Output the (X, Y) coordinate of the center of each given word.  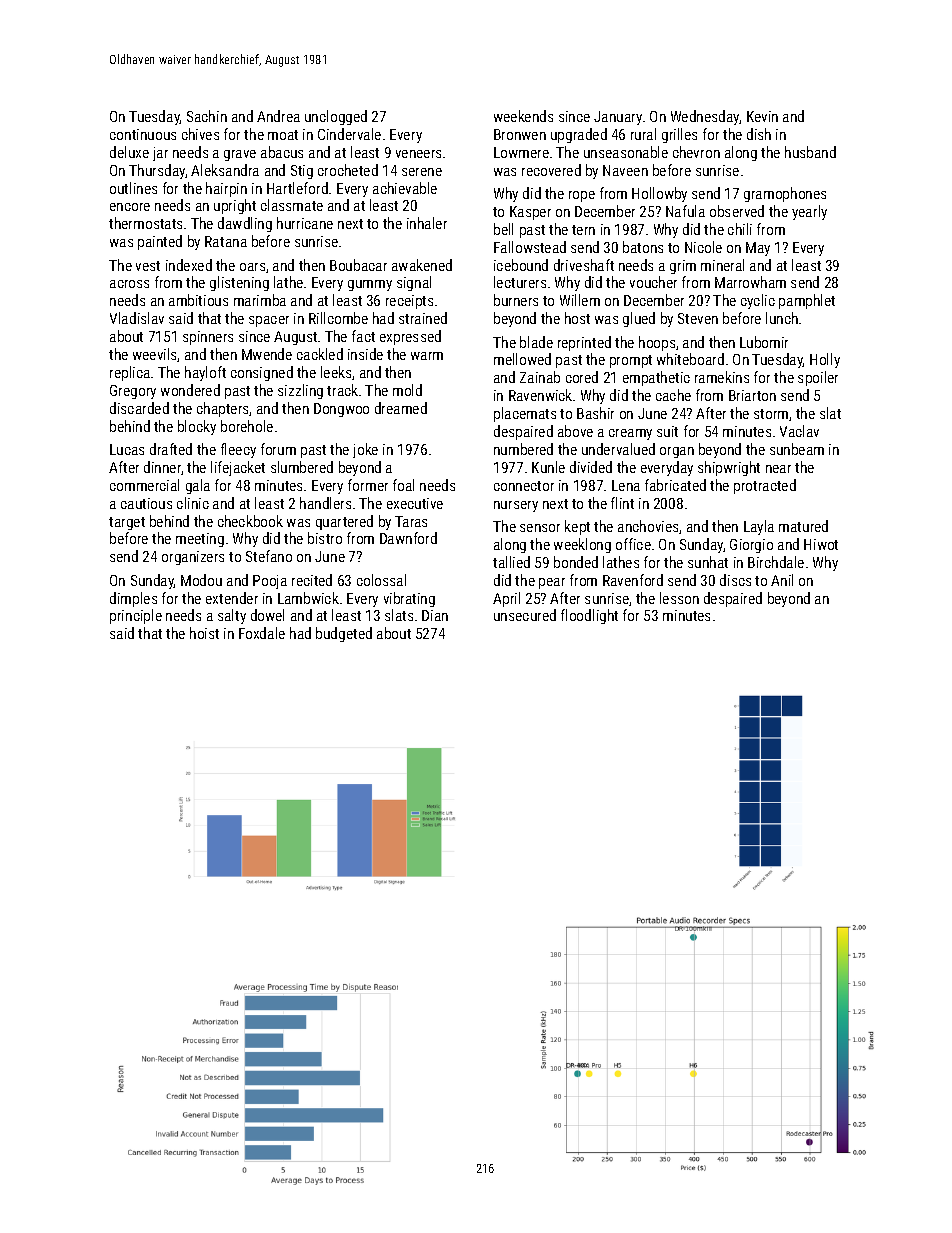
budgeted (344, 634)
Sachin (207, 116)
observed (737, 211)
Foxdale (262, 633)
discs (735, 580)
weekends (523, 116)
